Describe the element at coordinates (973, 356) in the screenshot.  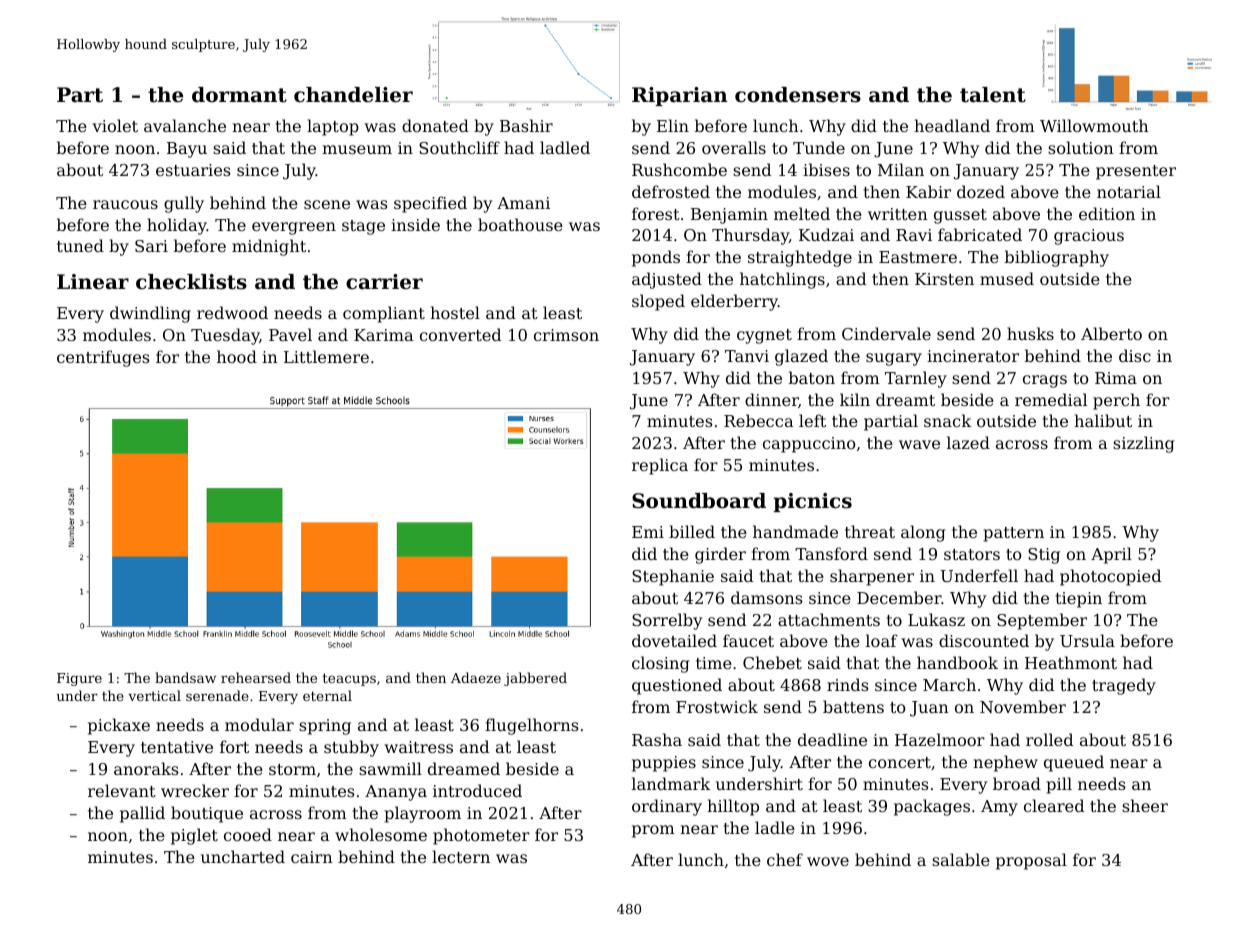
I see `incinerator` at that location.
